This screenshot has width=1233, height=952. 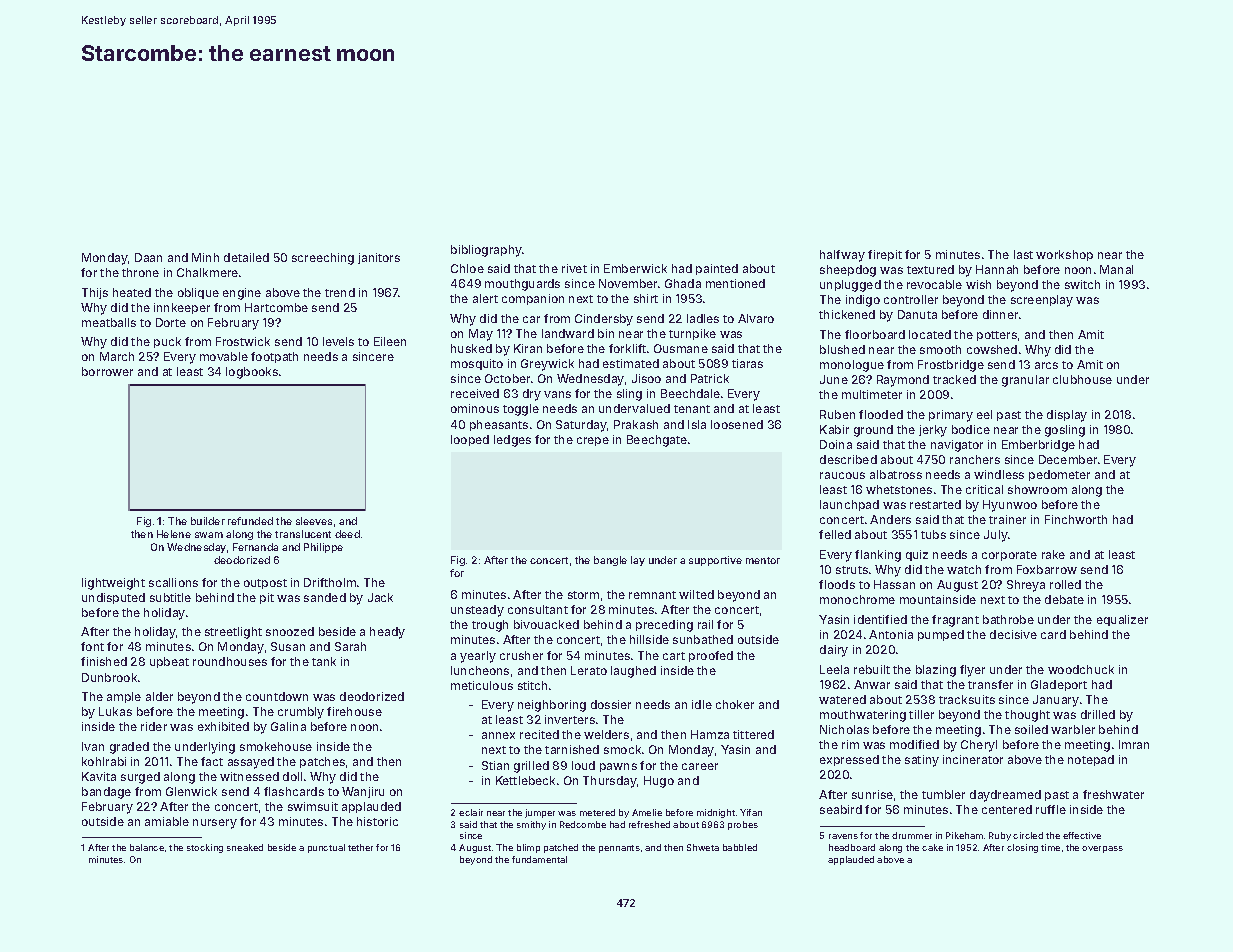 I want to click on rebuilt, so click(x=872, y=669).
